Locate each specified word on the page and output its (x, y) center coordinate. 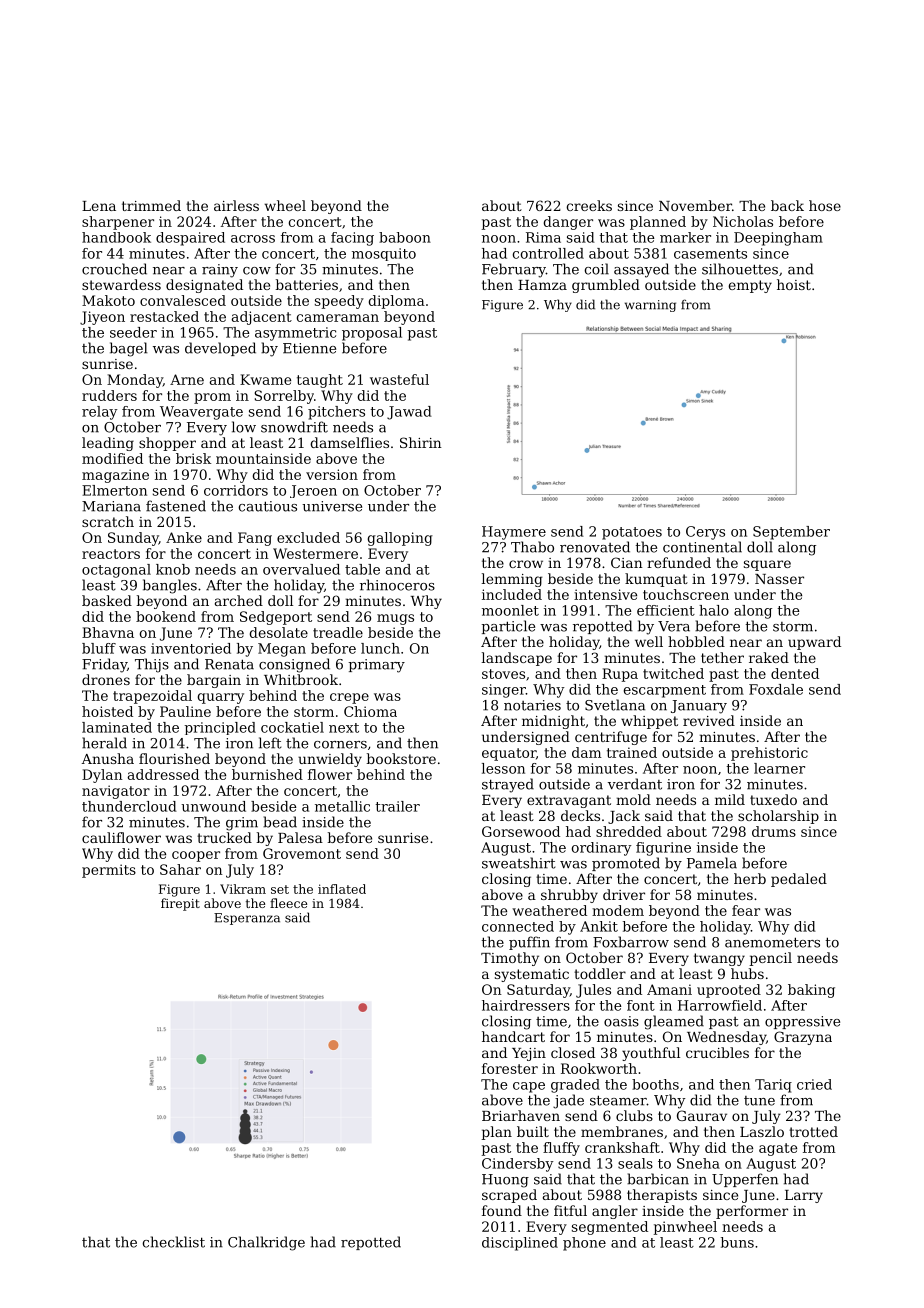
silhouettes (740, 269)
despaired (190, 239)
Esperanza (247, 919)
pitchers (336, 413)
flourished (174, 758)
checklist (173, 1242)
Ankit (599, 926)
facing (352, 239)
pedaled (799, 880)
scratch (108, 521)
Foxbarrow (631, 942)
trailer (397, 806)
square (767, 565)
